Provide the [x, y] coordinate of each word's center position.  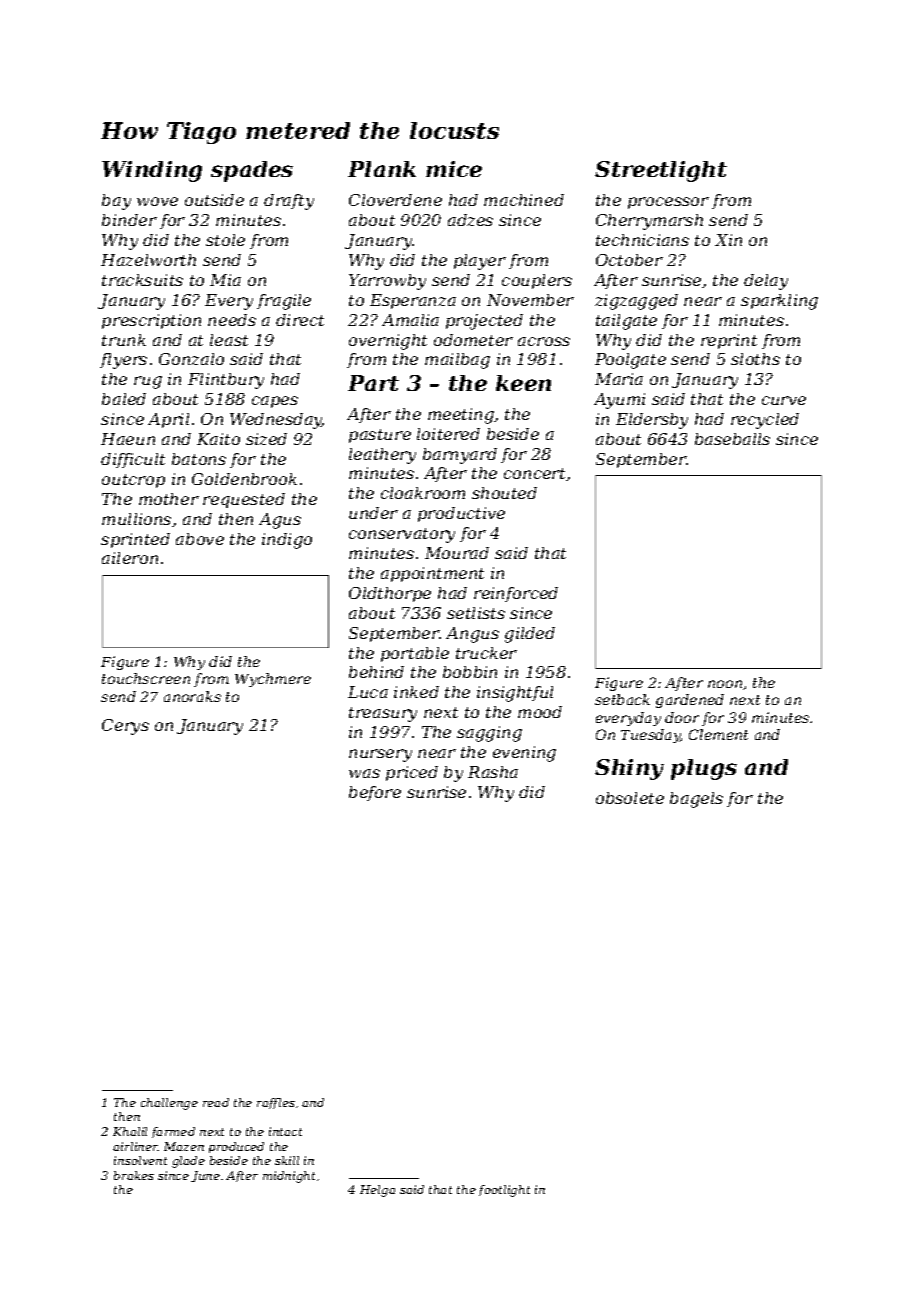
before [375, 793]
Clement [718, 734]
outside [214, 200]
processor [668, 203]
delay [766, 282]
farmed [173, 1132]
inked [416, 692]
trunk [124, 340]
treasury [383, 714]
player [480, 262]
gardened [690, 701]
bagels [696, 800]
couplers [537, 281]
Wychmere [273, 680]
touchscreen [146, 678]
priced [412, 773]
